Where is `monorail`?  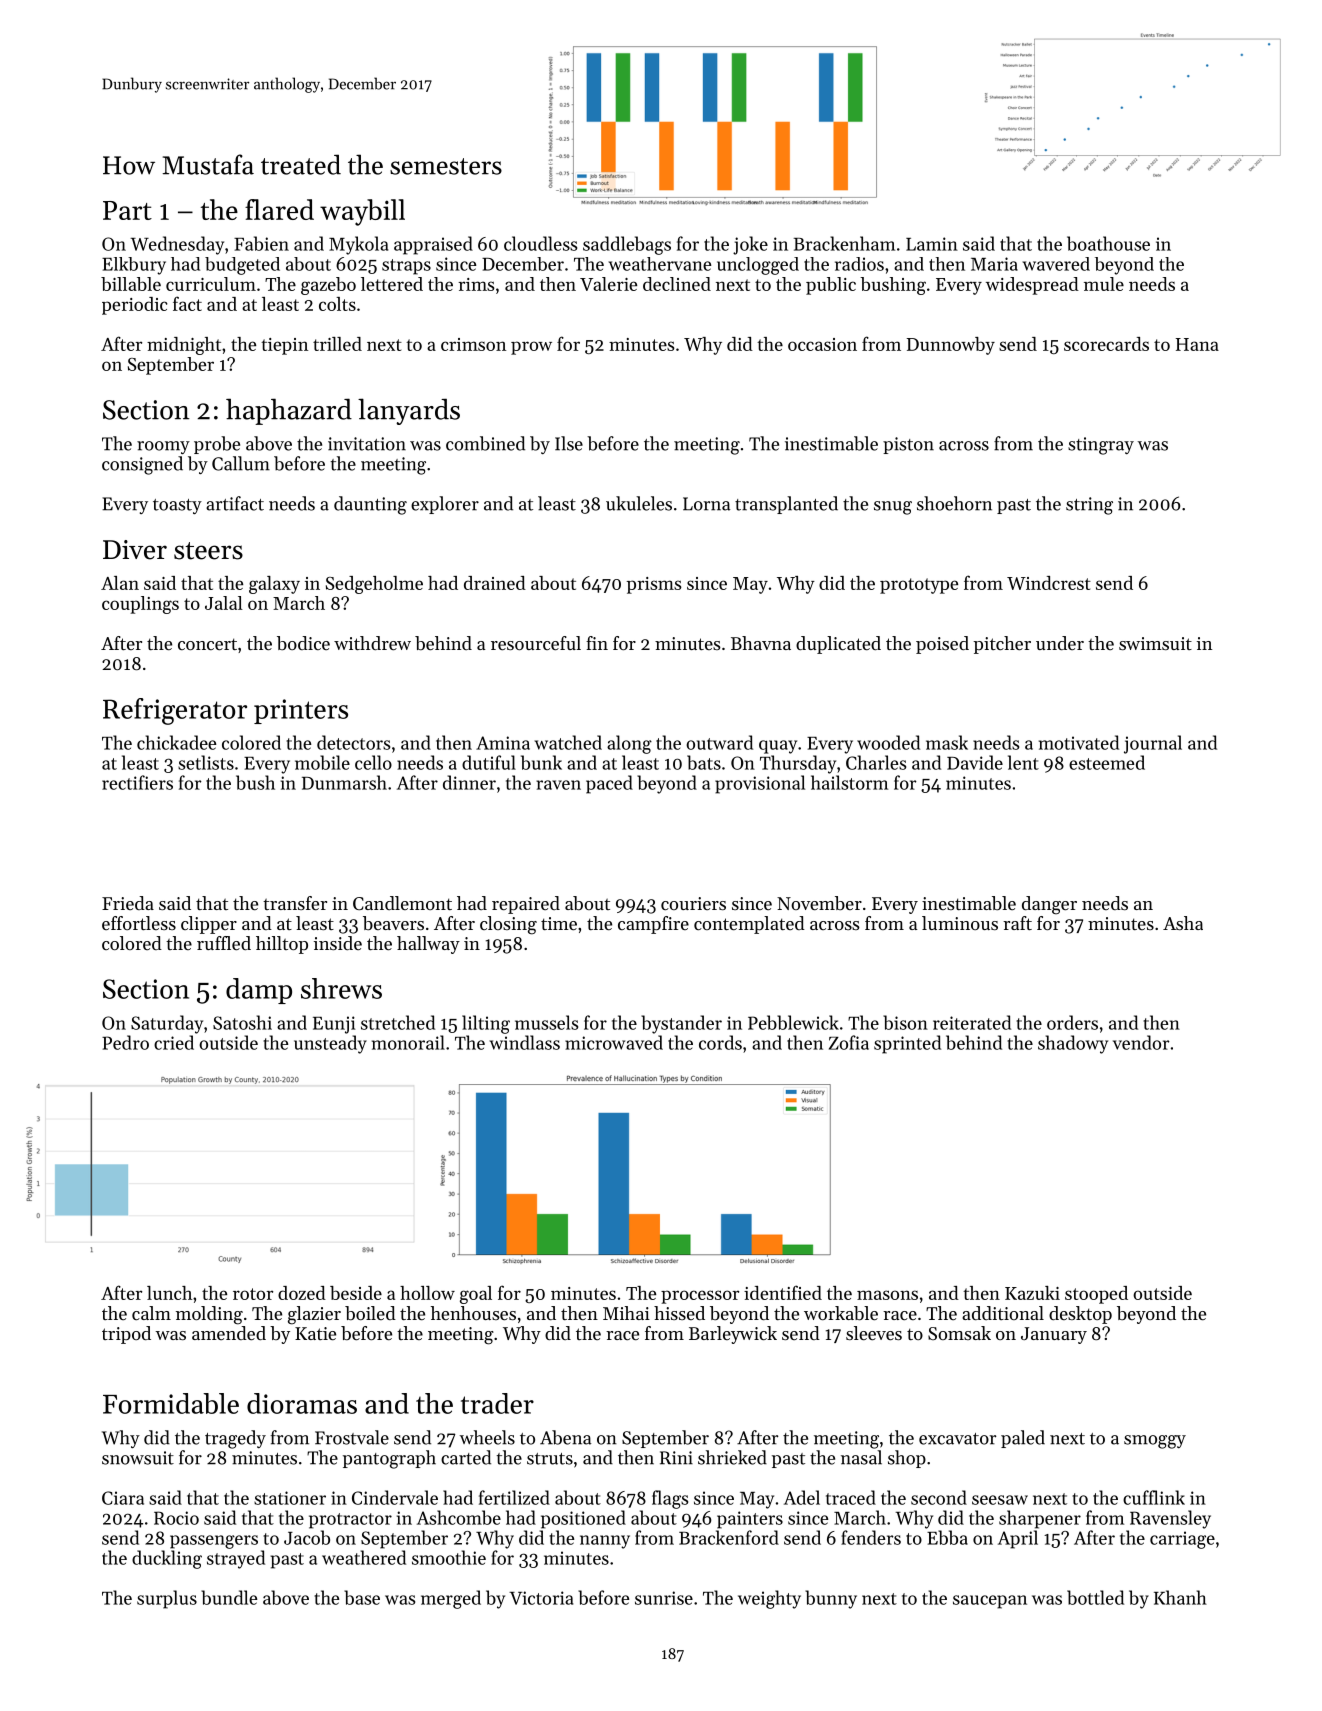 monorail is located at coordinates (408, 1042).
